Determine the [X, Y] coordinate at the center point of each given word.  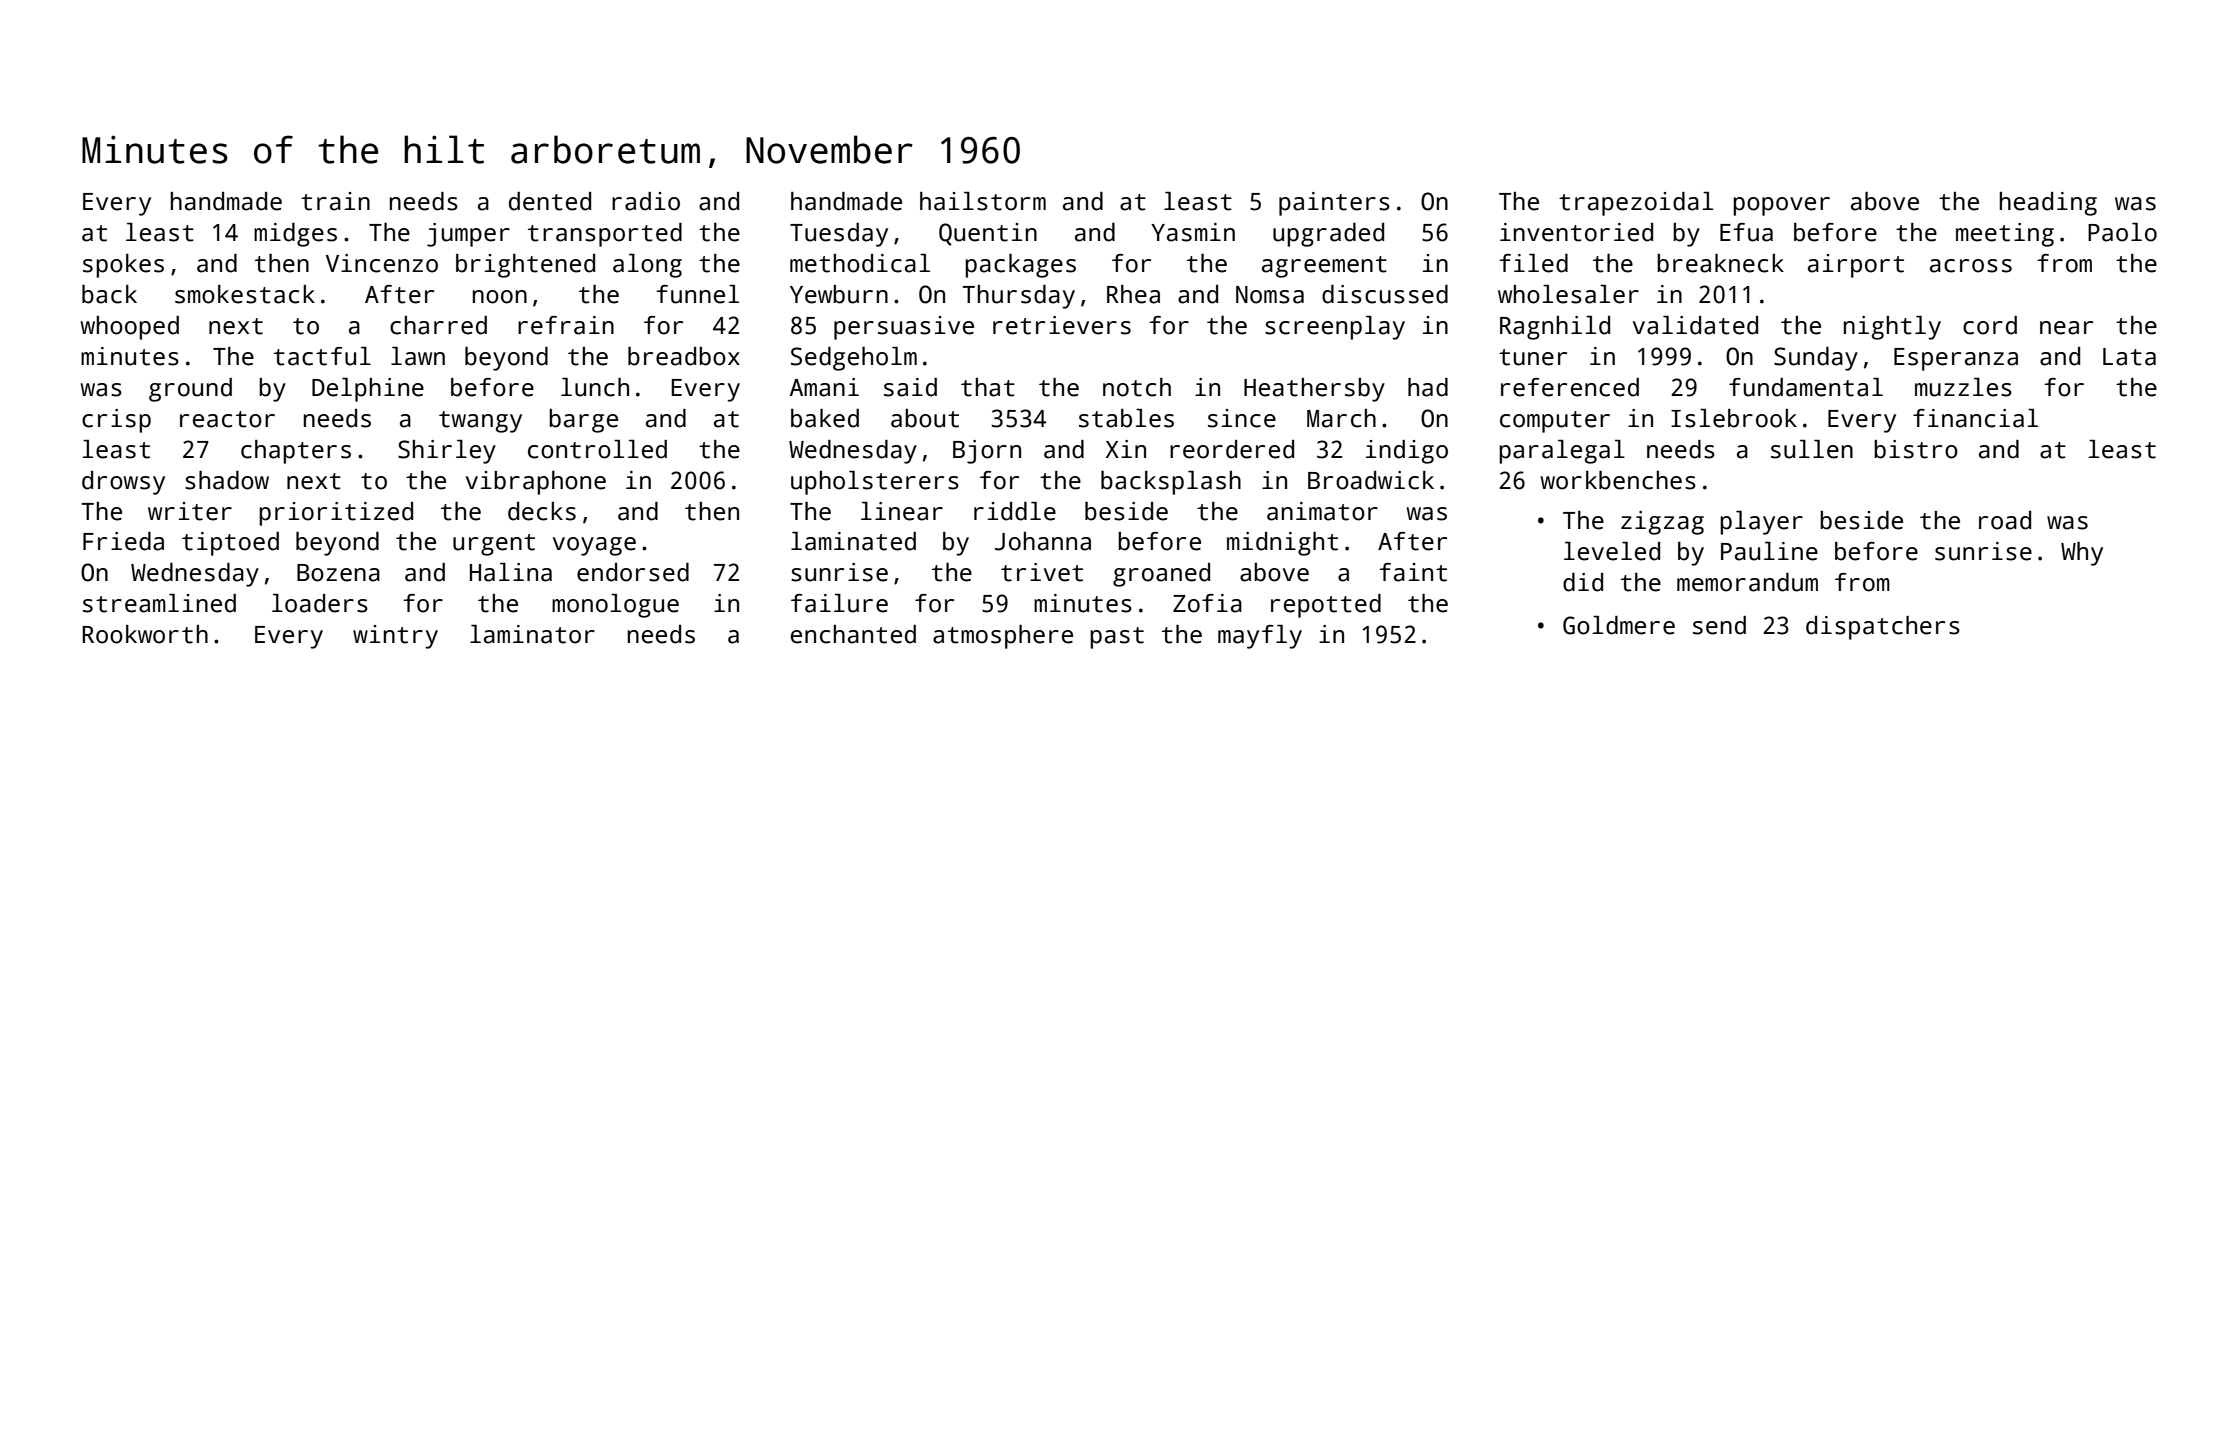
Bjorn [987, 452]
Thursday [1019, 297]
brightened [525, 266]
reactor [227, 419]
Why [2082, 554]
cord [1990, 325]
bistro [1916, 449]
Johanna [1043, 541]
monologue [615, 606]
